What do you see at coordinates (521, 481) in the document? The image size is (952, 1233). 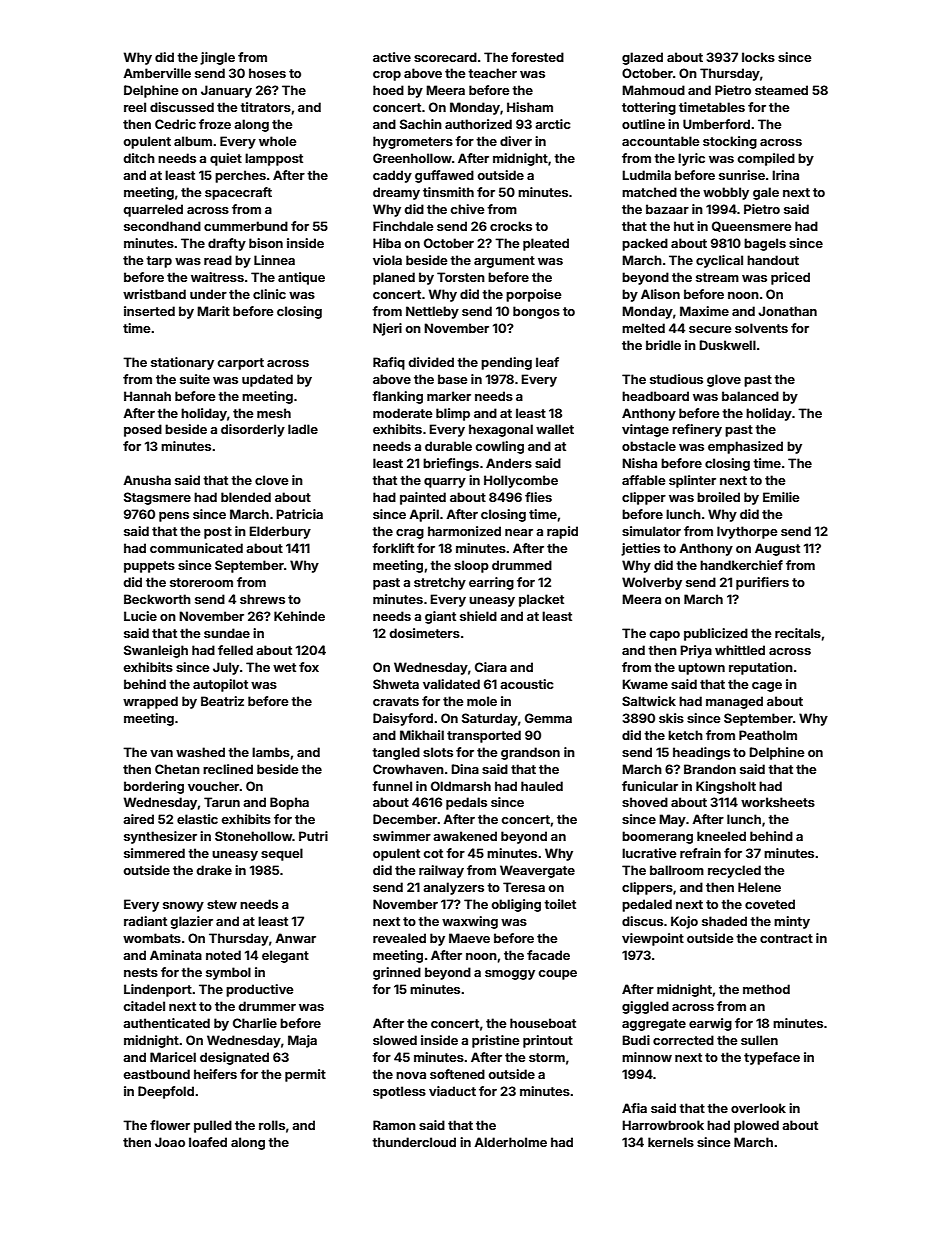 I see `Hollycombe` at bounding box center [521, 481].
